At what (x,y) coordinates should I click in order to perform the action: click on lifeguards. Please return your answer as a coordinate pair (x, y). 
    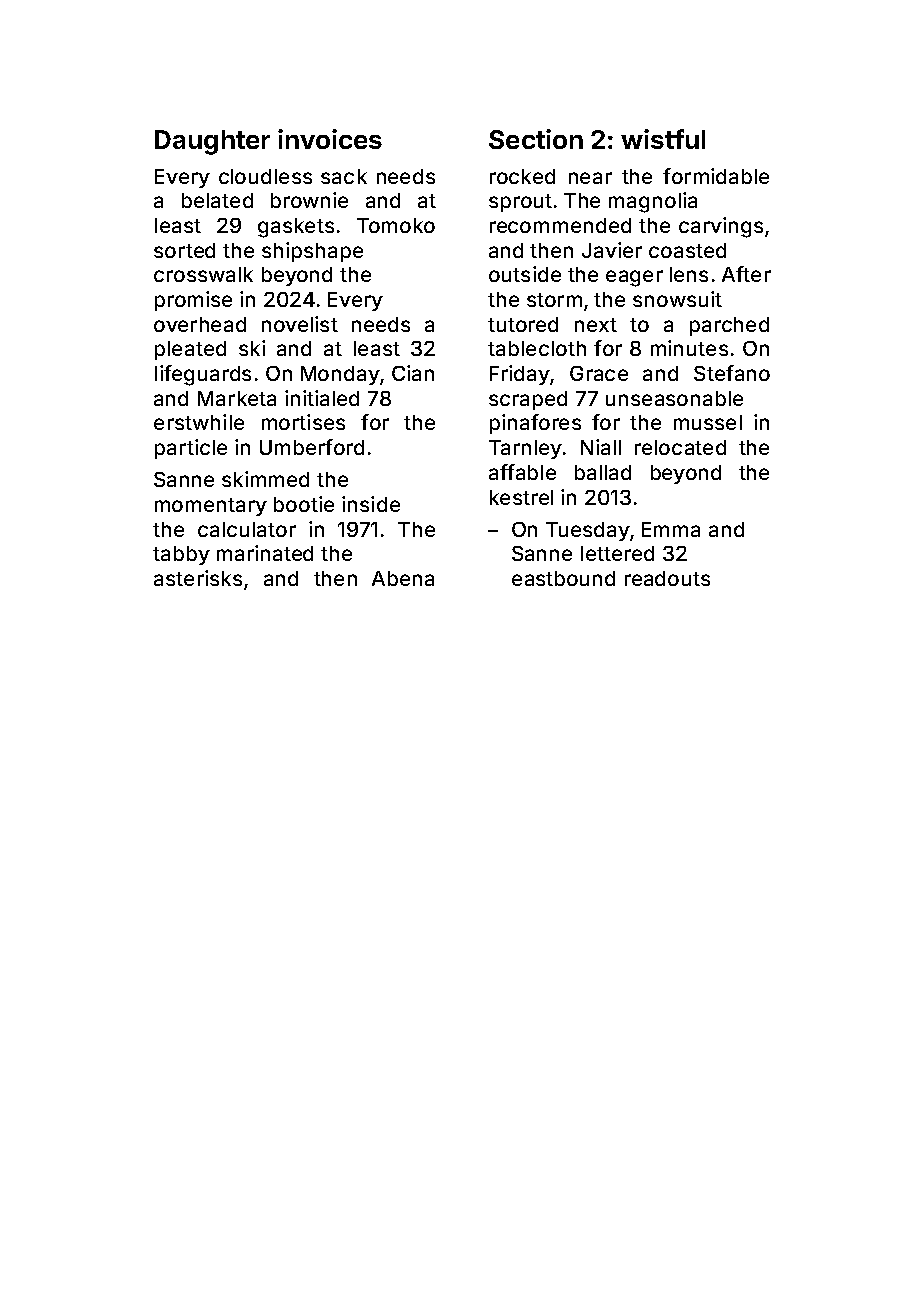
    Looking at the image, I should click on (203, 375).
